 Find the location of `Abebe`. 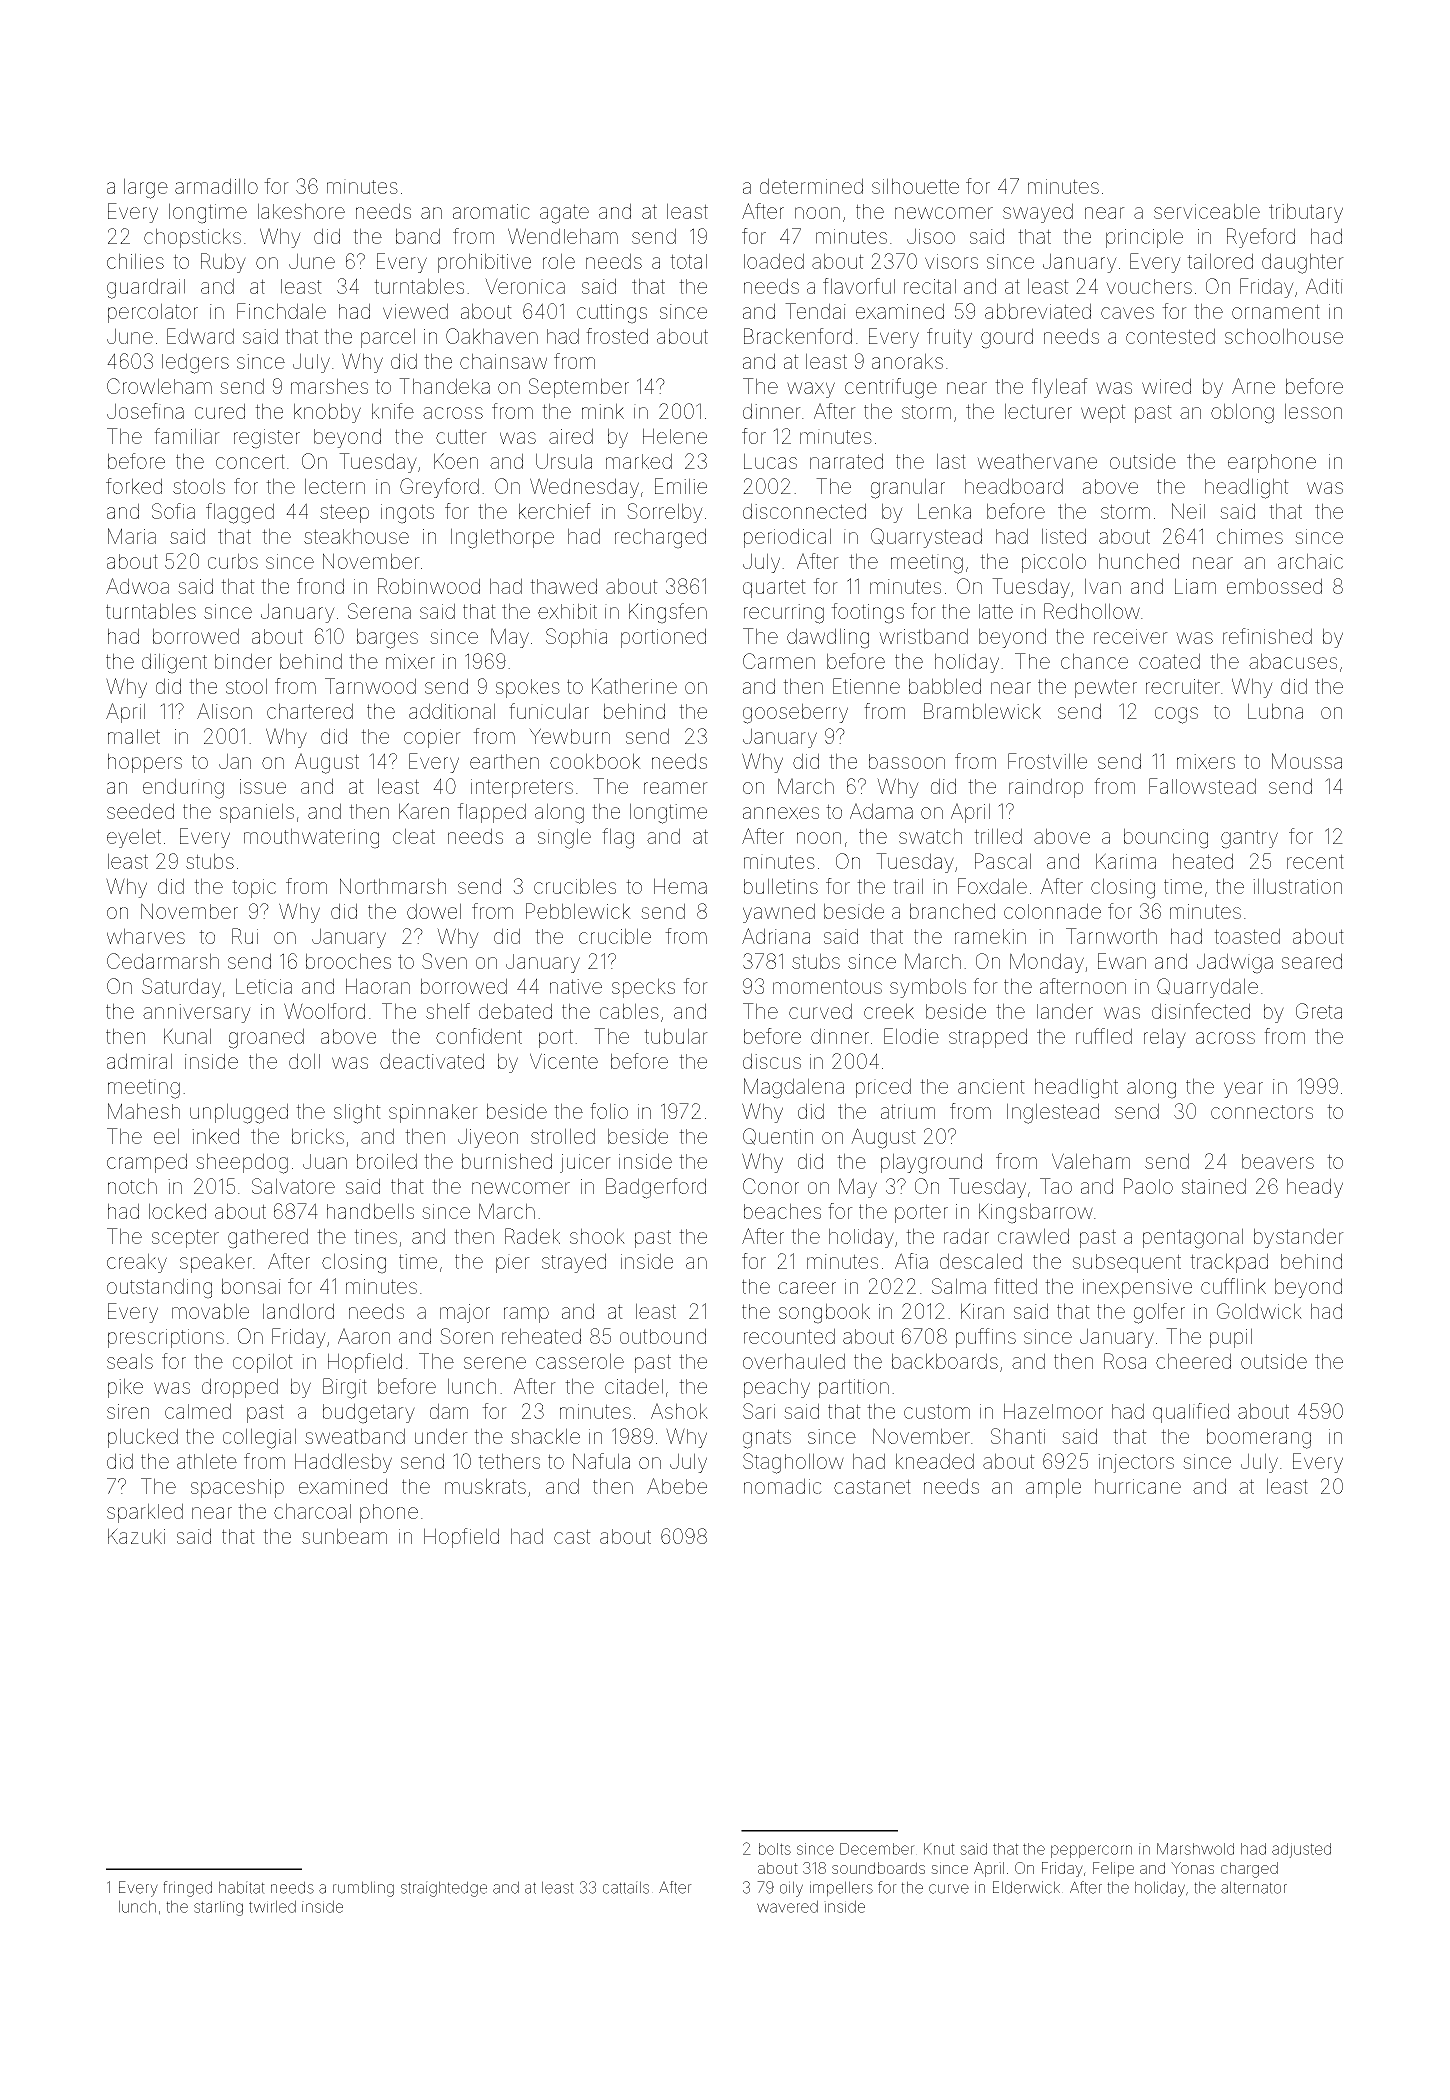

Abebe is located at coordinates (677, 1486).
